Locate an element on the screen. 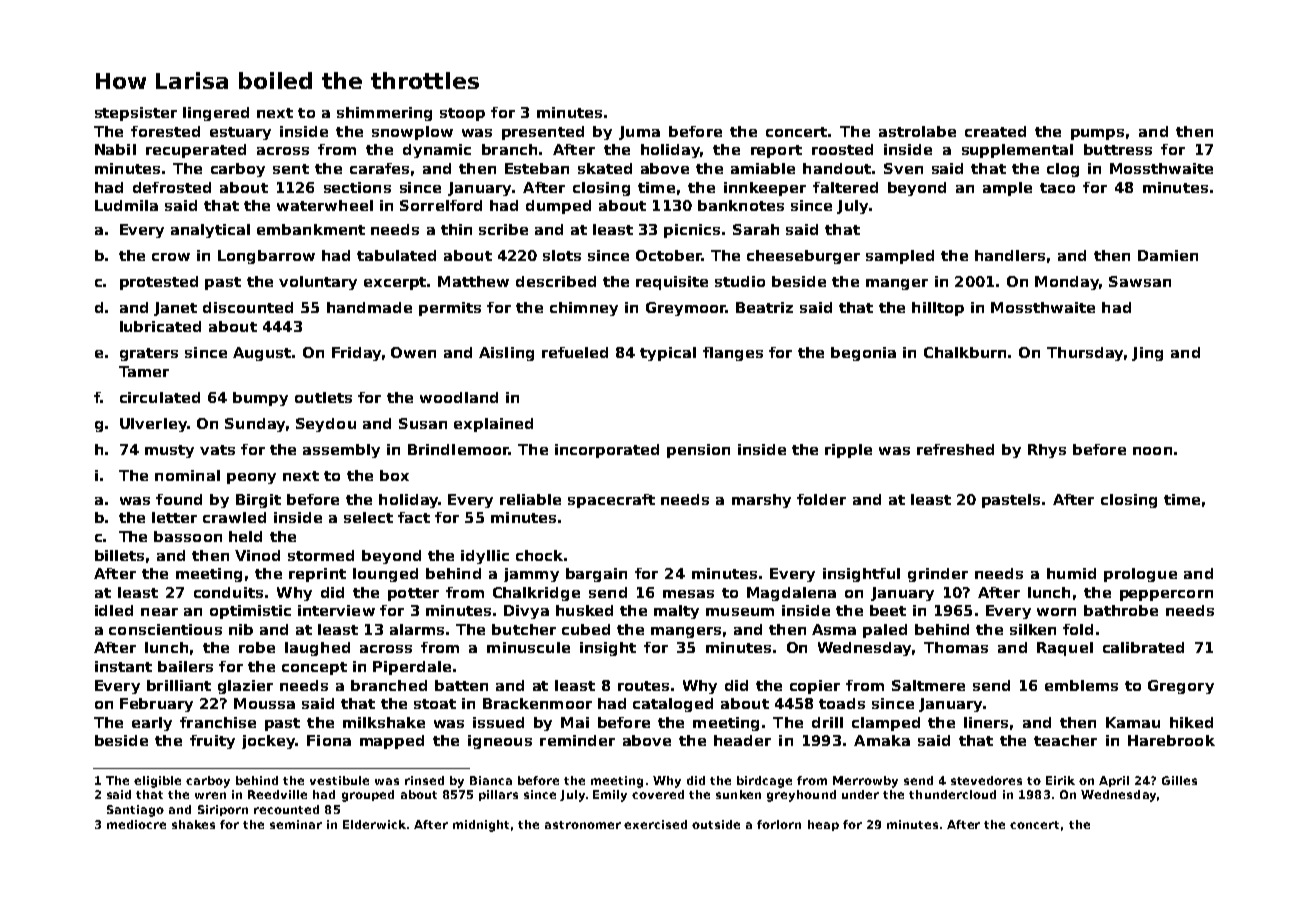  held is located at coordinates (245, 536).
